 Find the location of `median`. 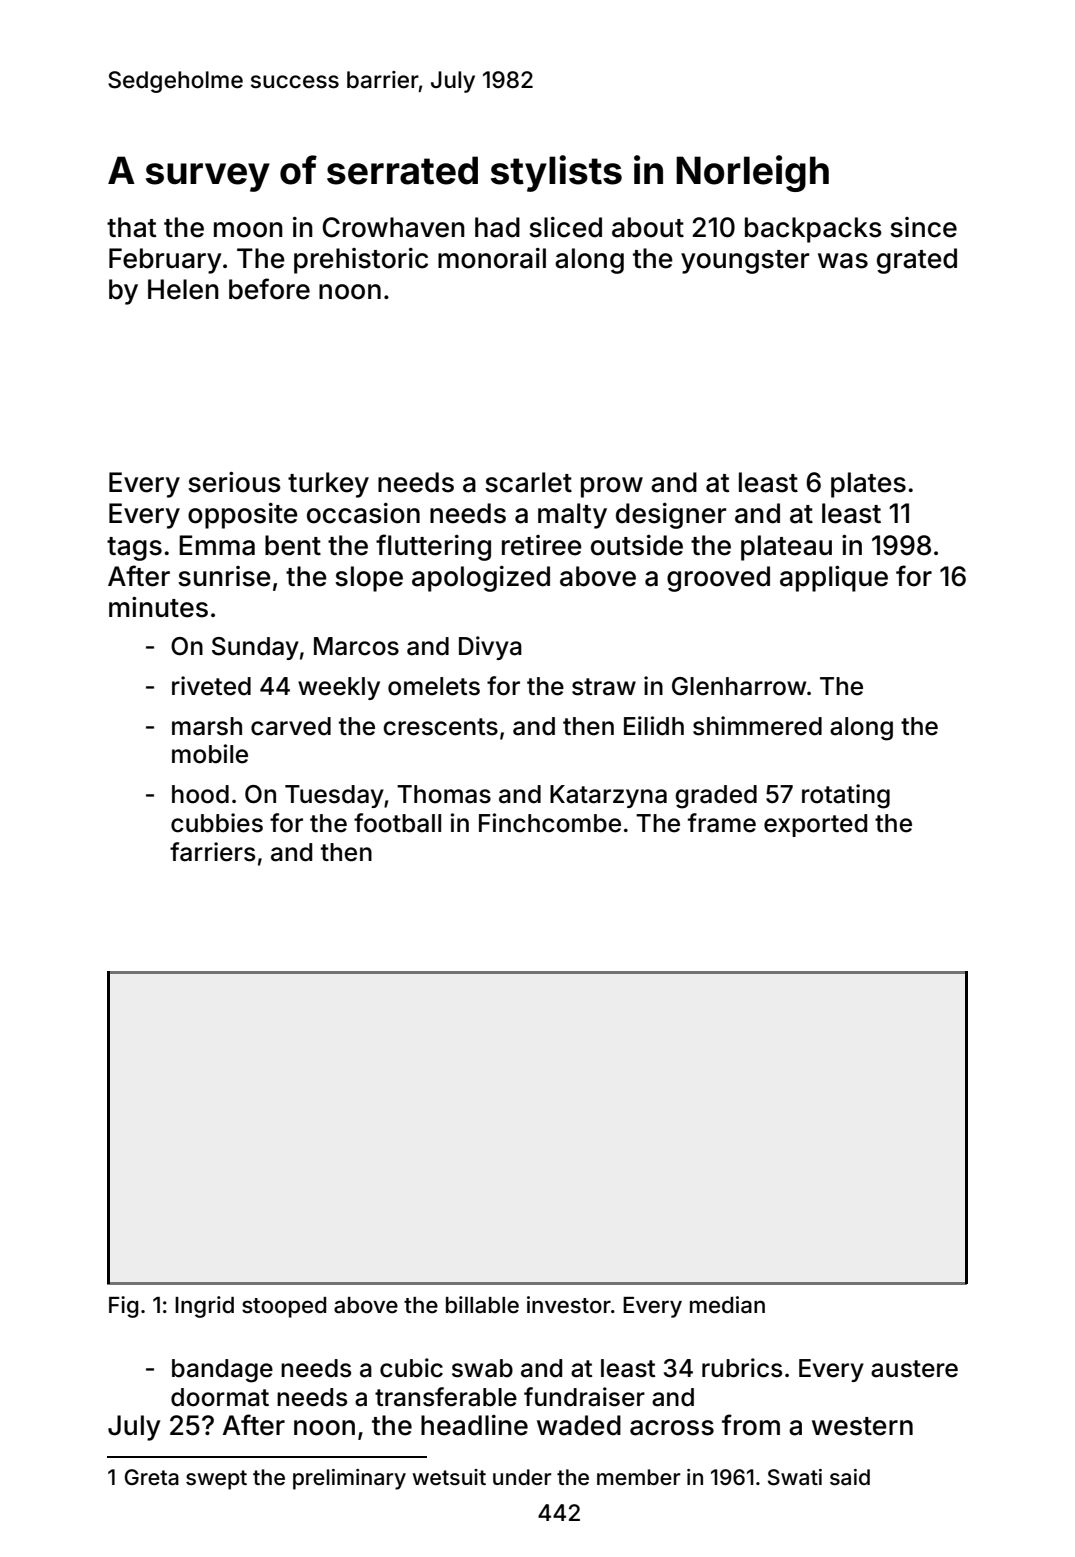

median is located at coordinates (727, 1305).
